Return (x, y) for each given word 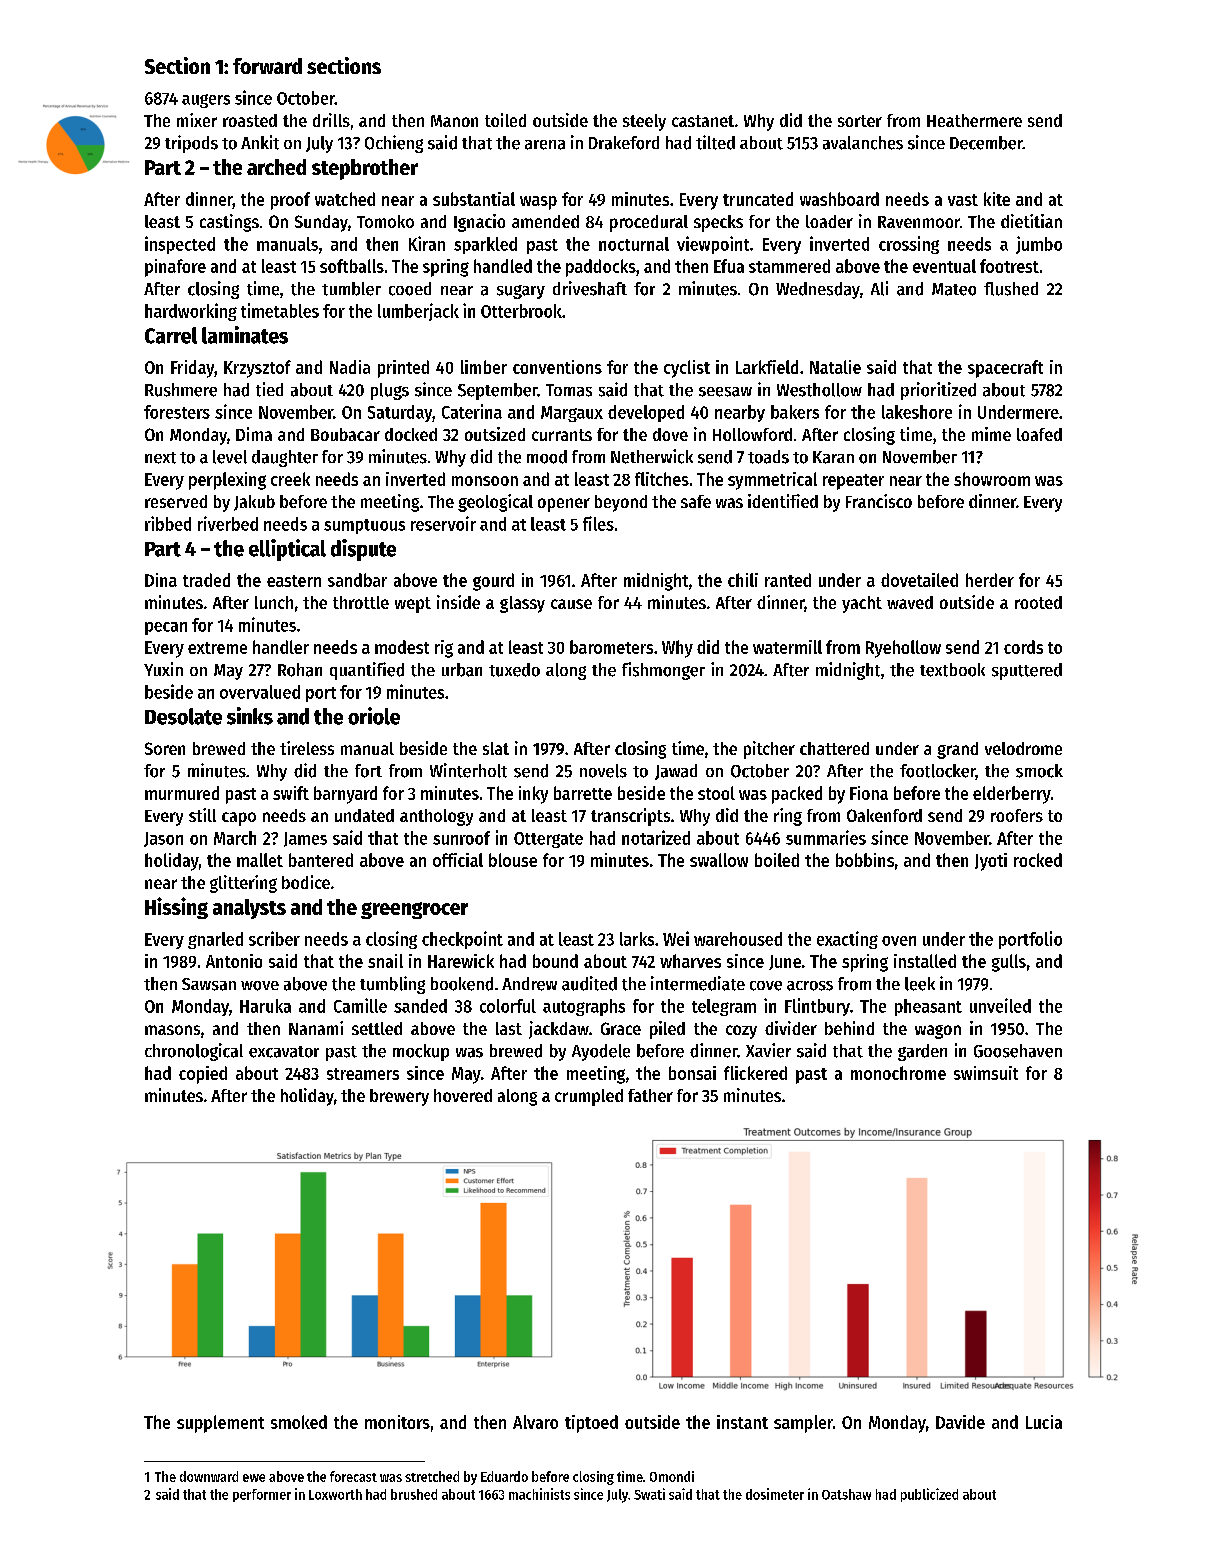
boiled (777, 860)
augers (206, 101)
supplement (220, 1424)
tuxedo (514, 670)
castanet (703, 121)
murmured (182, 793)
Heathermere (974, 120)
